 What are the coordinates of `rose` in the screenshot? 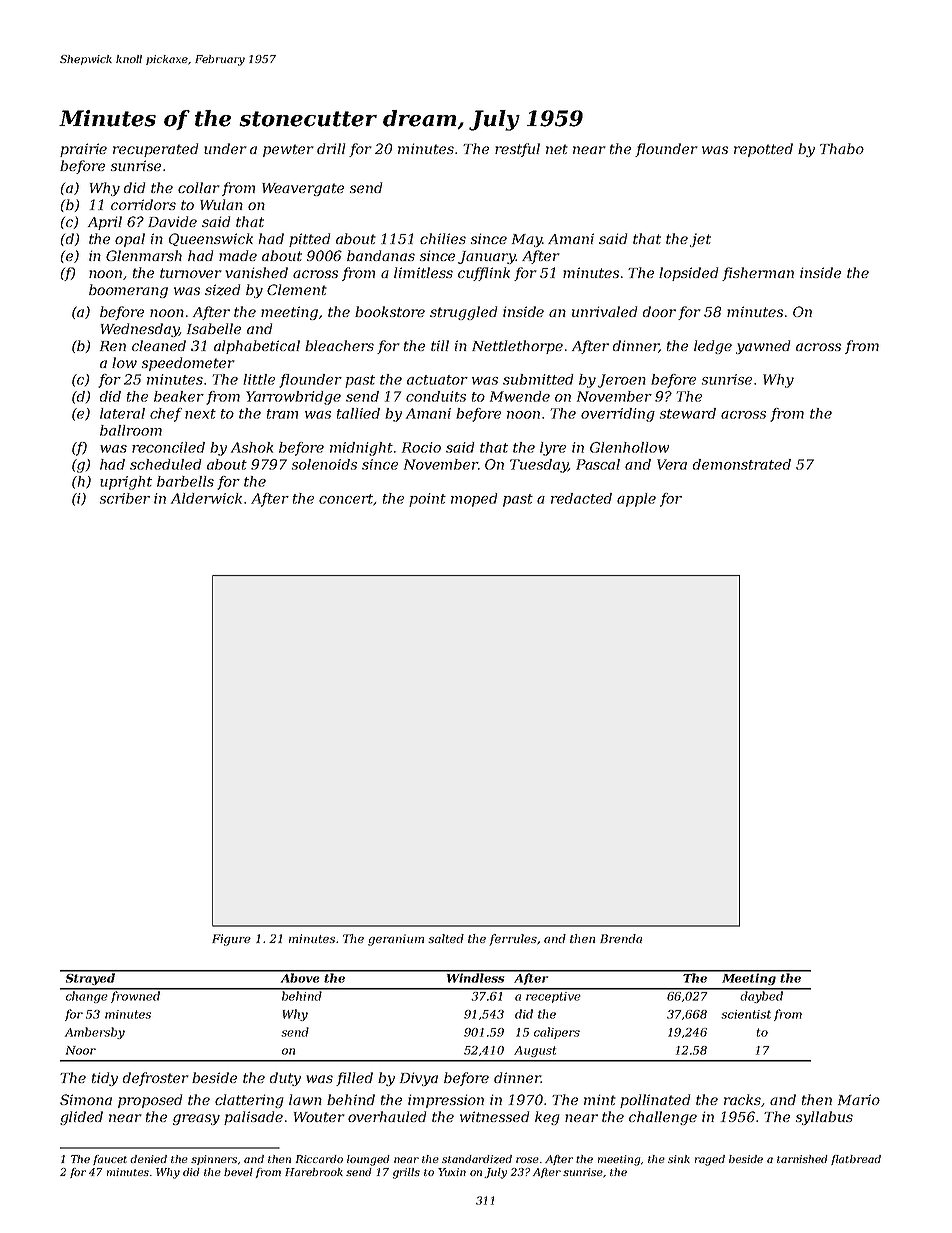 It's located at (527, 1160).
